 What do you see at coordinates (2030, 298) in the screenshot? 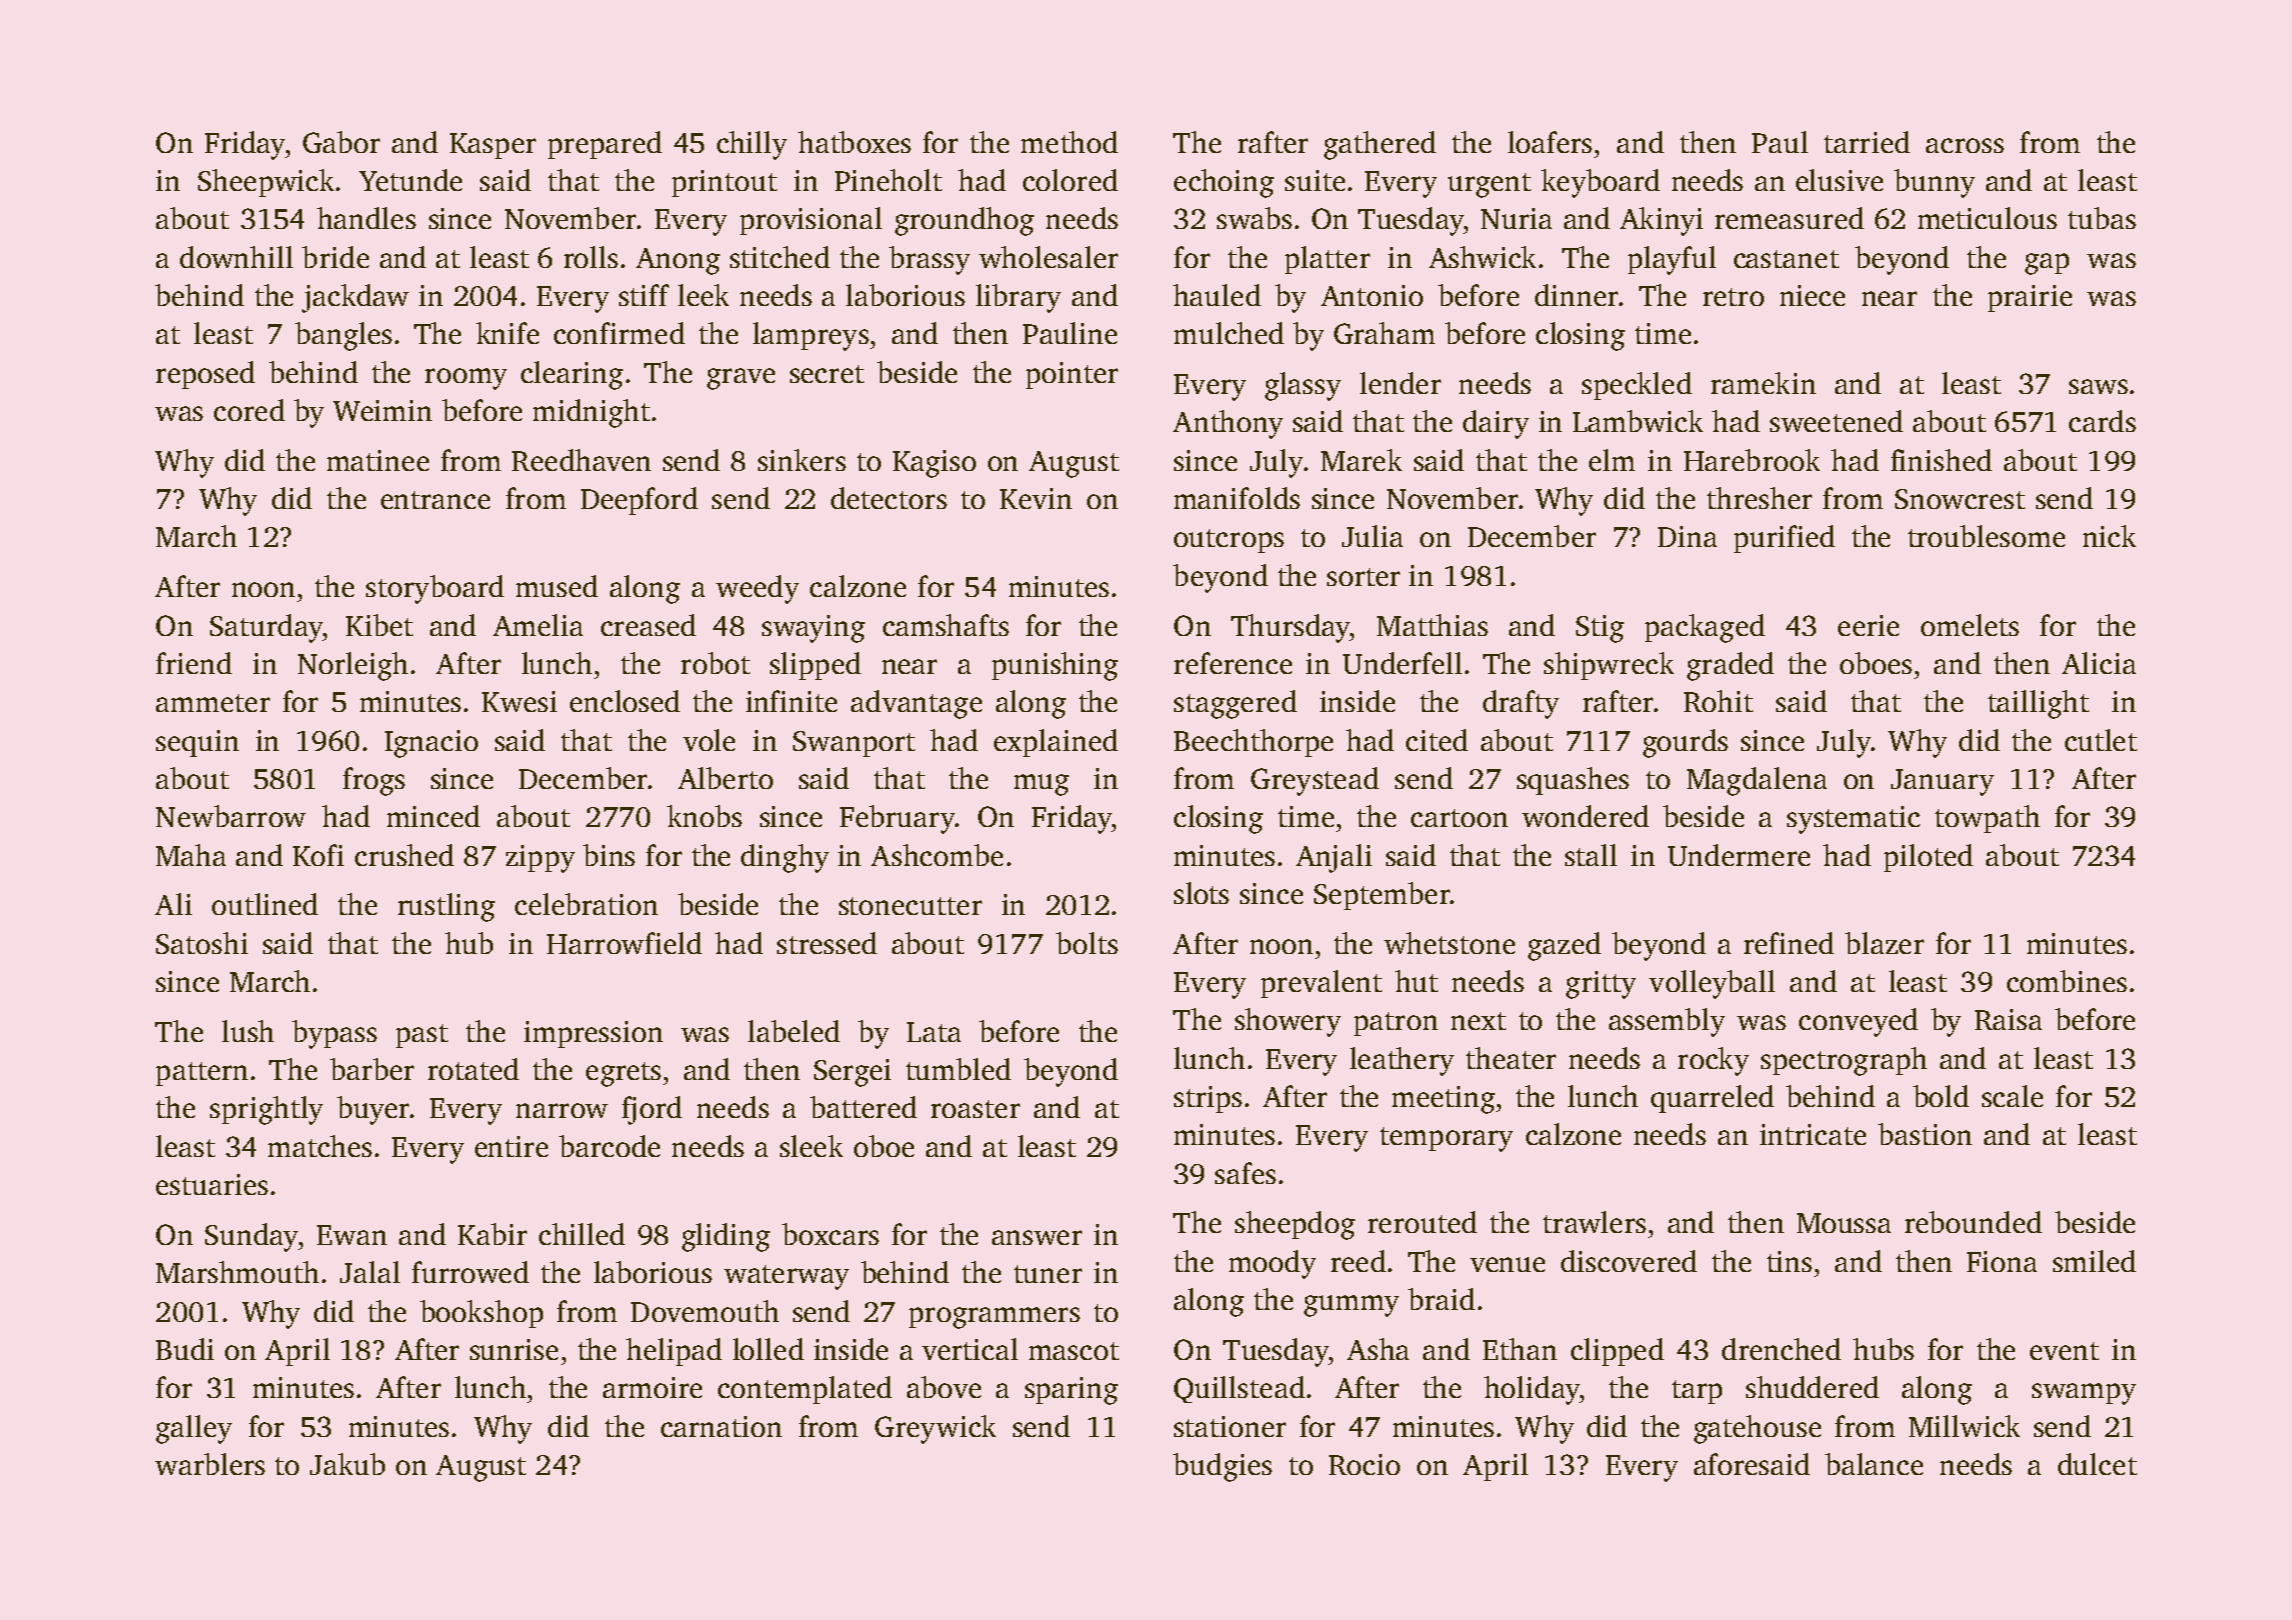
I see `prairie` at bounding box center [2030, 298].
